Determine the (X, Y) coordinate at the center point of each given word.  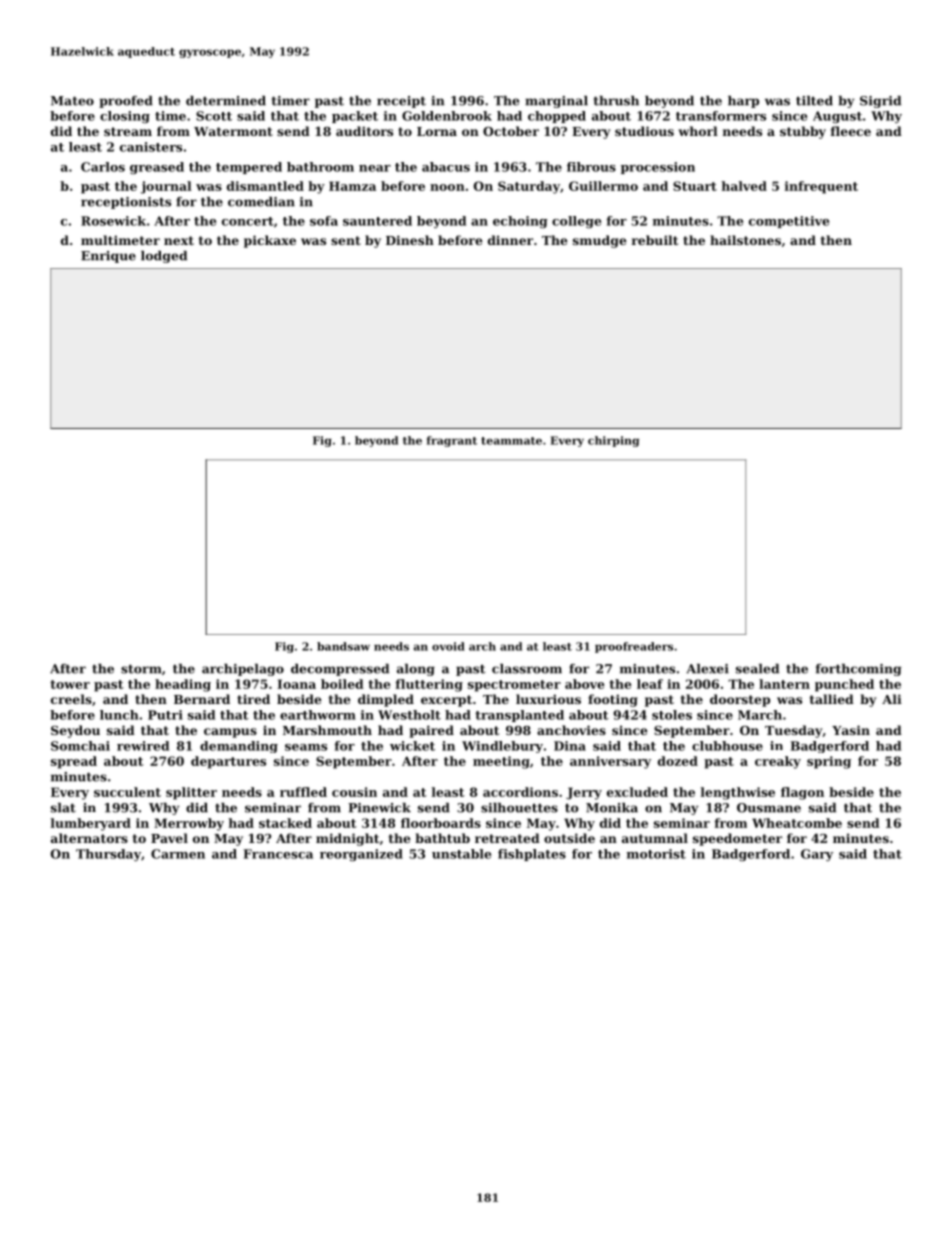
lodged (164, 257)
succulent (127, 792)
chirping (613, 441)
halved (744, 186)
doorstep (740, 700)
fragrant (452, 441)
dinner (510, 240)
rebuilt (655, 240)
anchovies (571, 730)
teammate (511, 441)
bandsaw (343, 646)
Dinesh (410, 240)
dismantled (265, 186)
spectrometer (514, 686)
